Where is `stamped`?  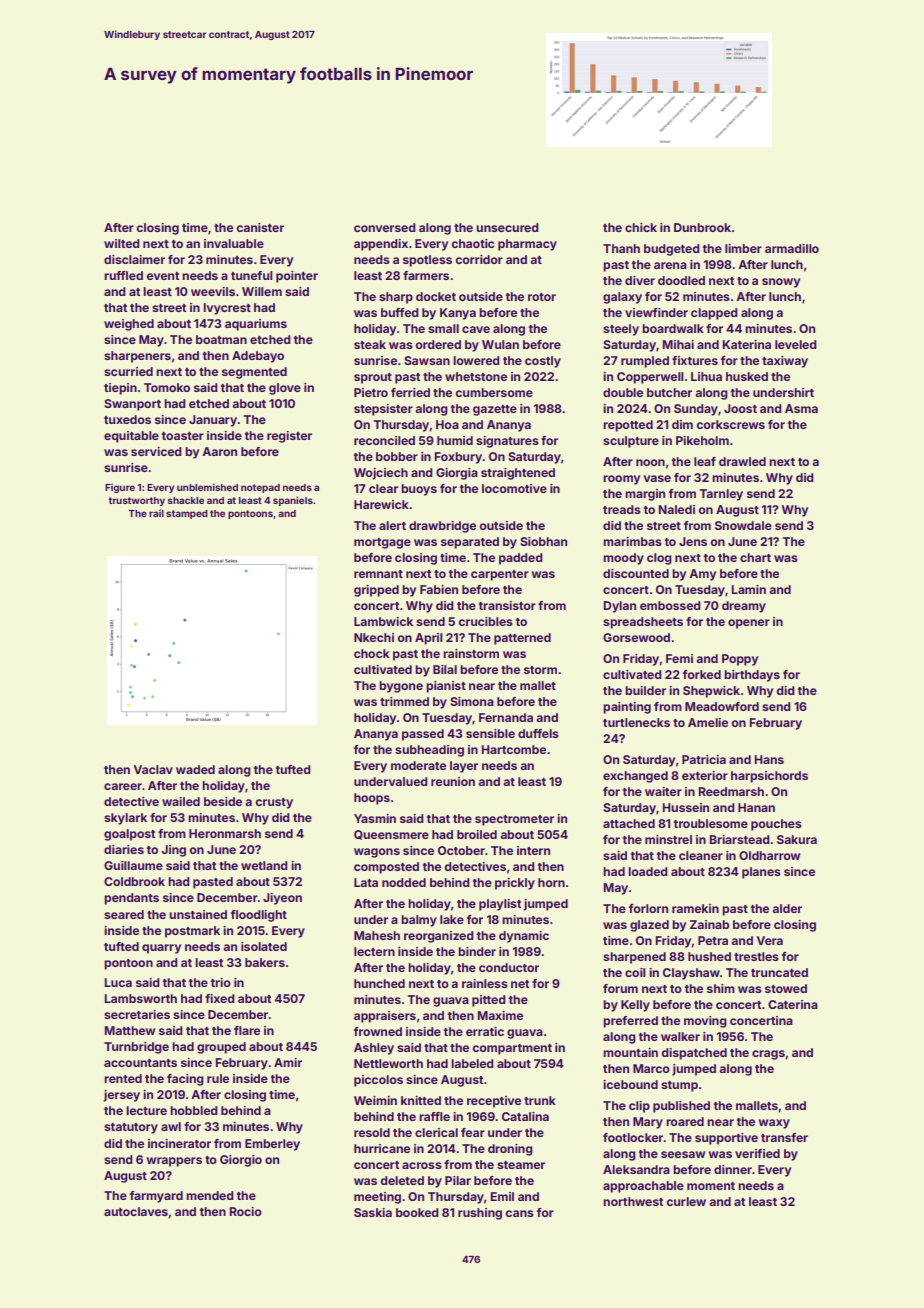 stamped is located at coordinates (187, 514).
